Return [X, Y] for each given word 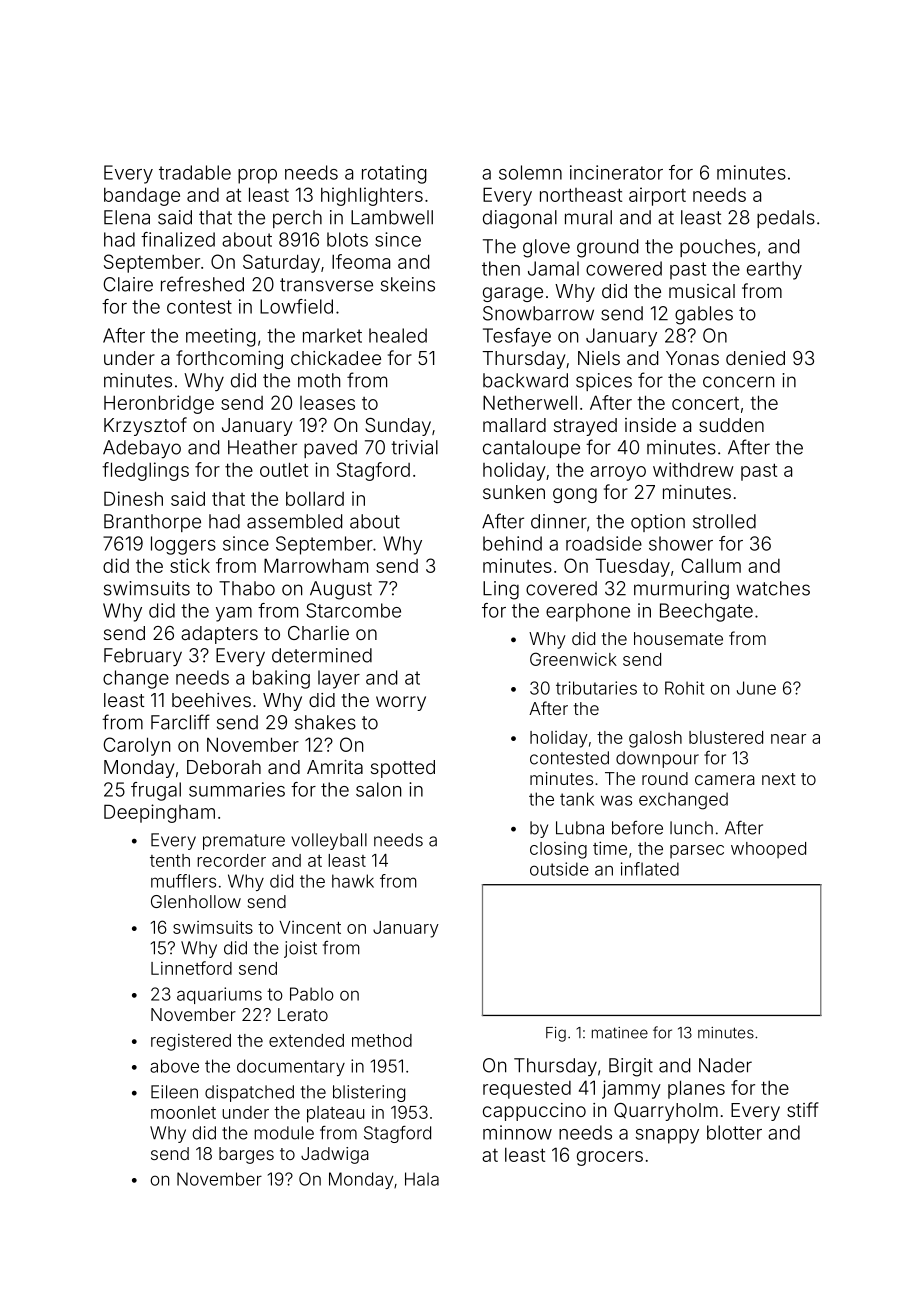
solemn [530, 172]
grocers [610, 1158]
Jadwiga [335, 1155]
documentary [291, 1067]
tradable [195, 172]
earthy [774, 270]
